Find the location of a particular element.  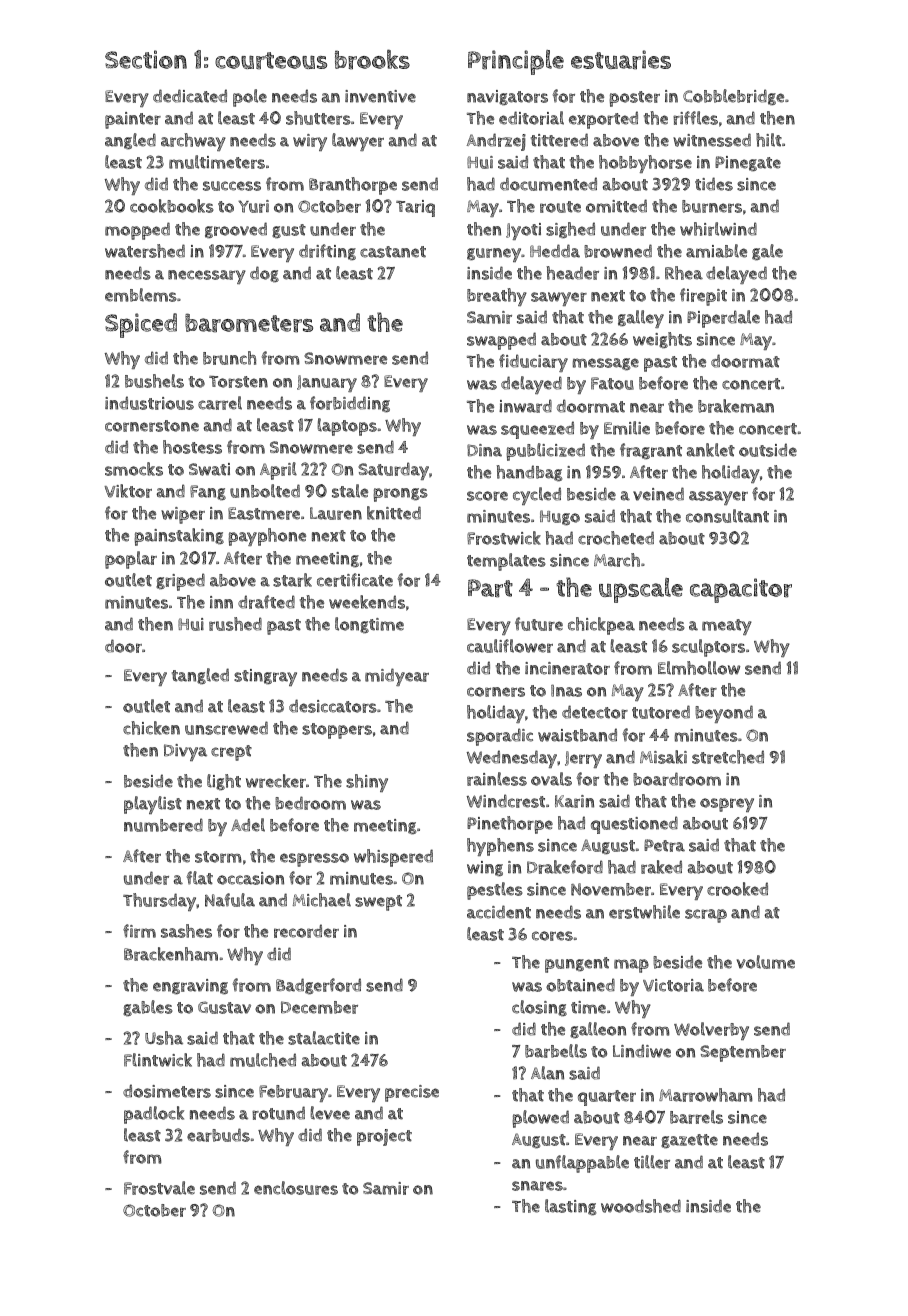

Misaki is located at coordinates (663, 757).
